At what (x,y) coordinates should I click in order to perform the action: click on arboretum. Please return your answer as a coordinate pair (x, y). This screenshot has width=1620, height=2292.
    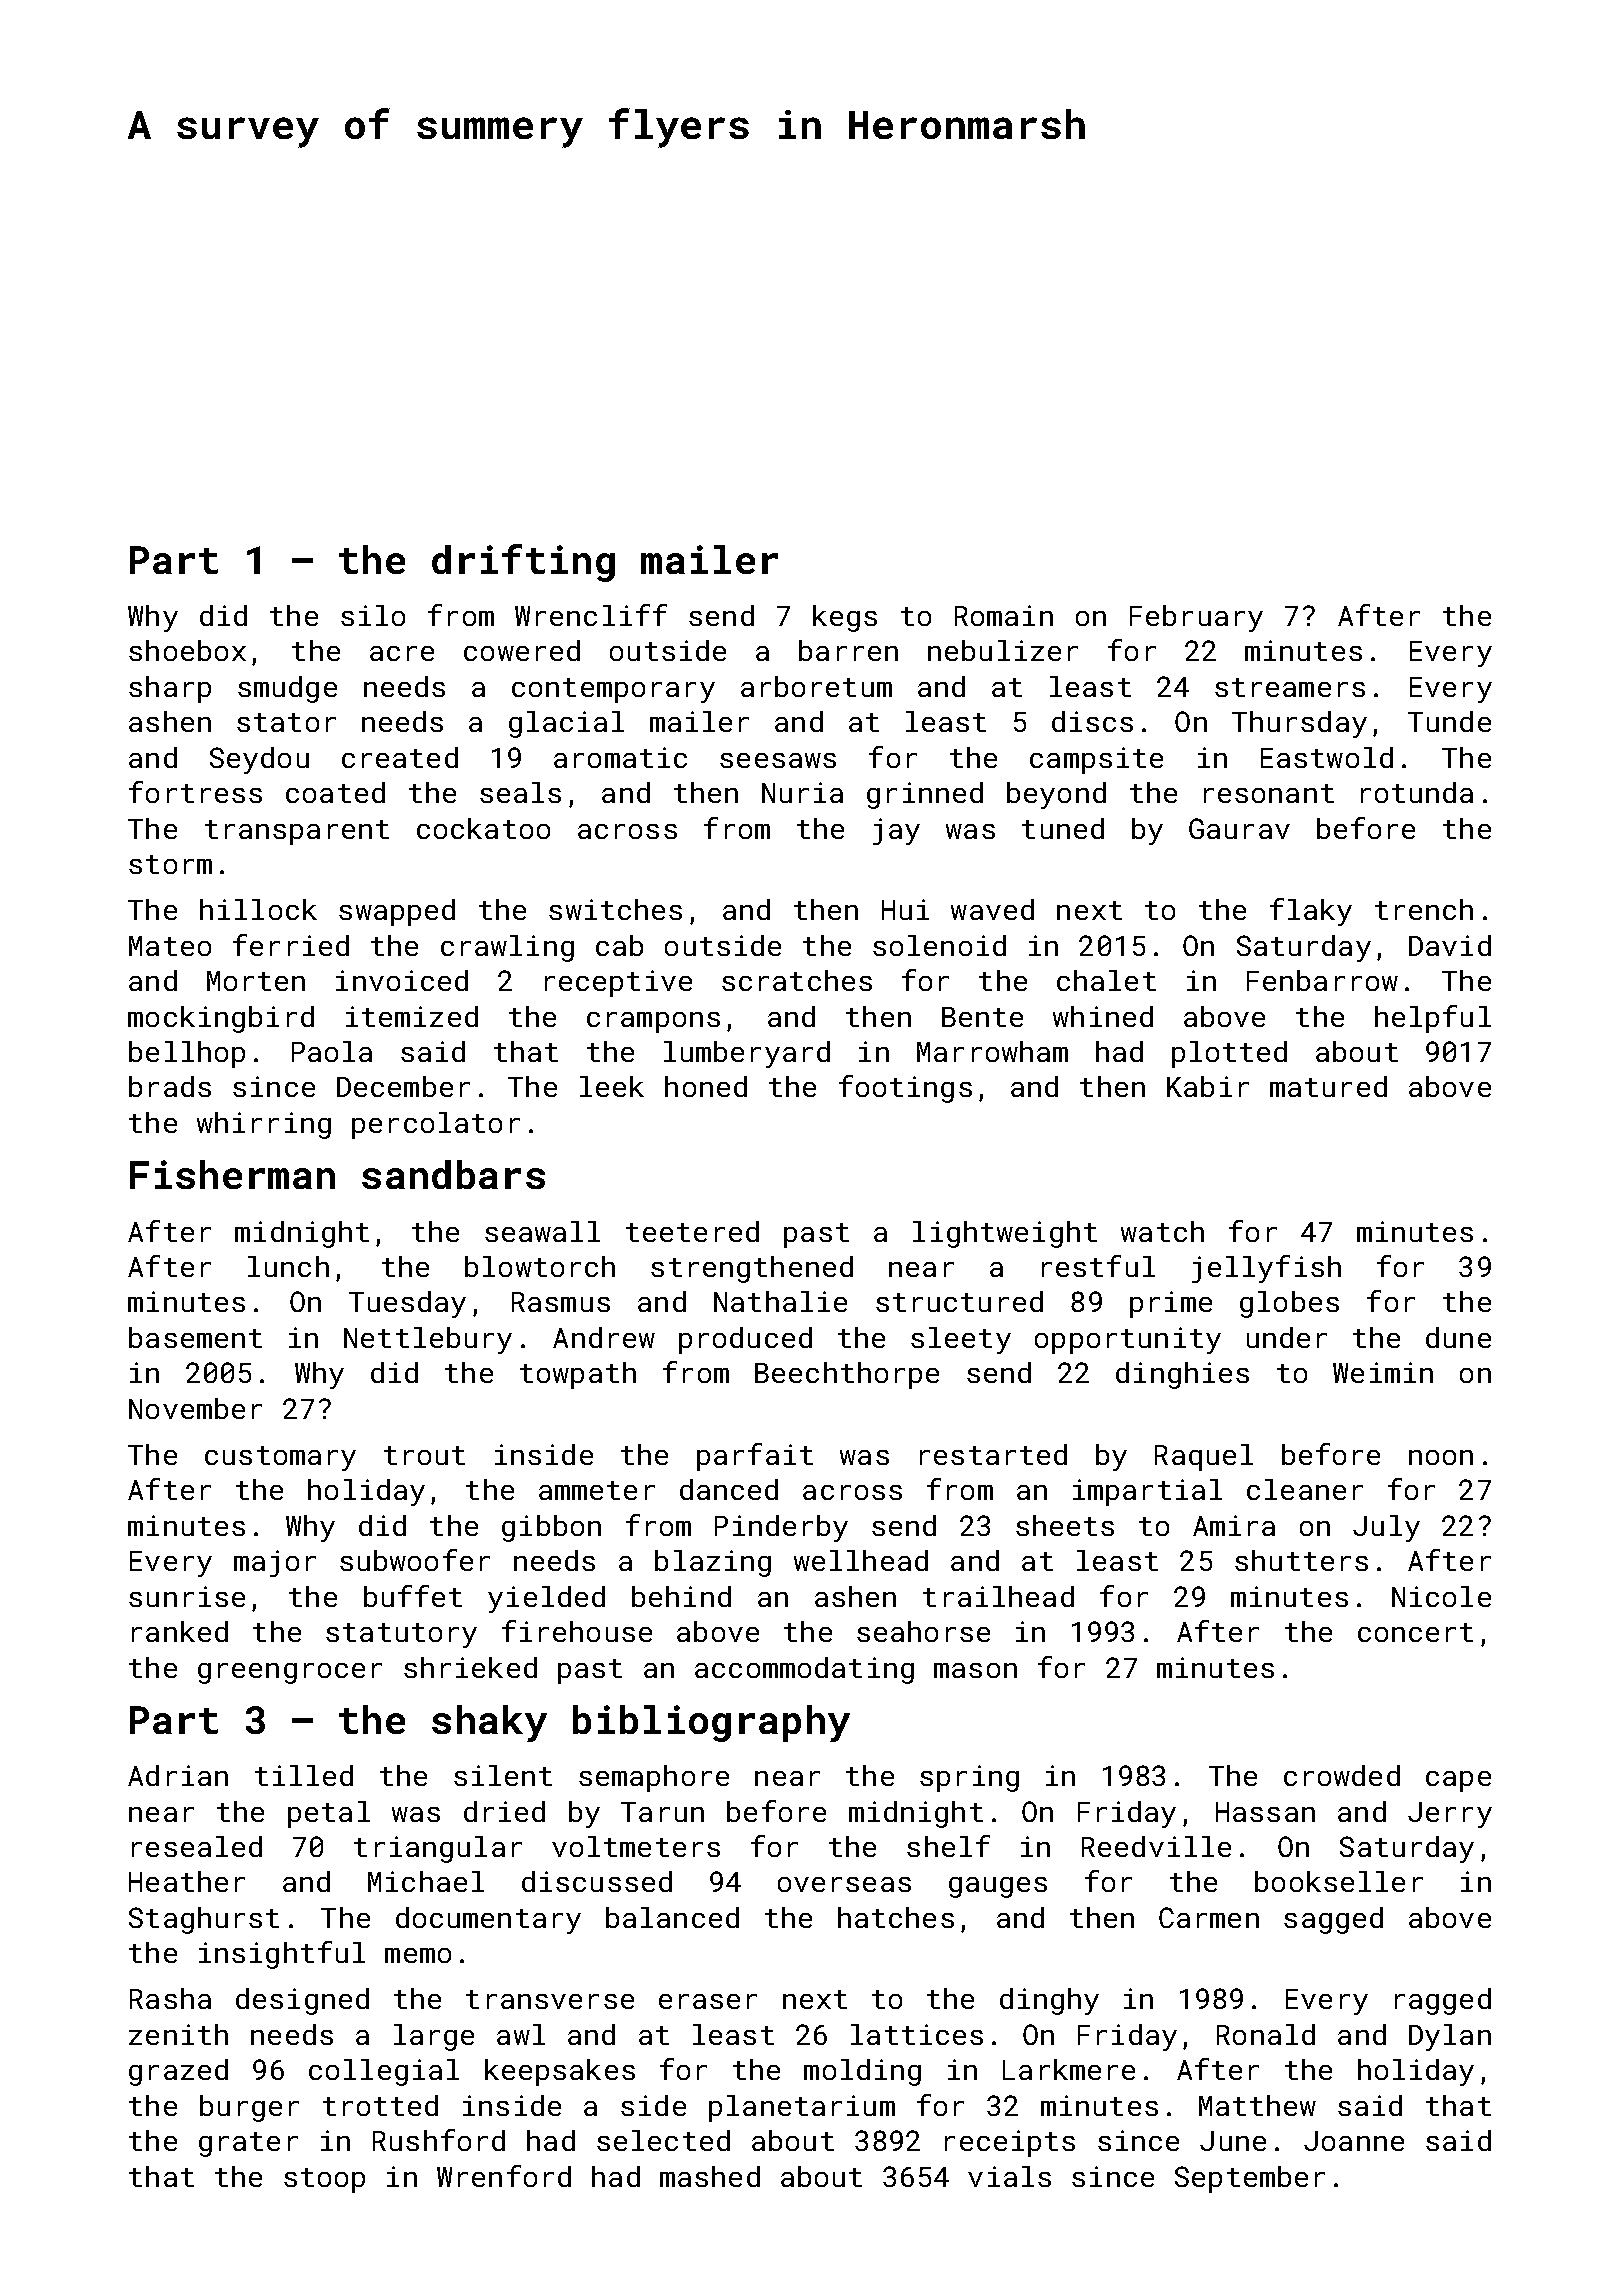
    Looking at the image, I should click on (816, 686).
